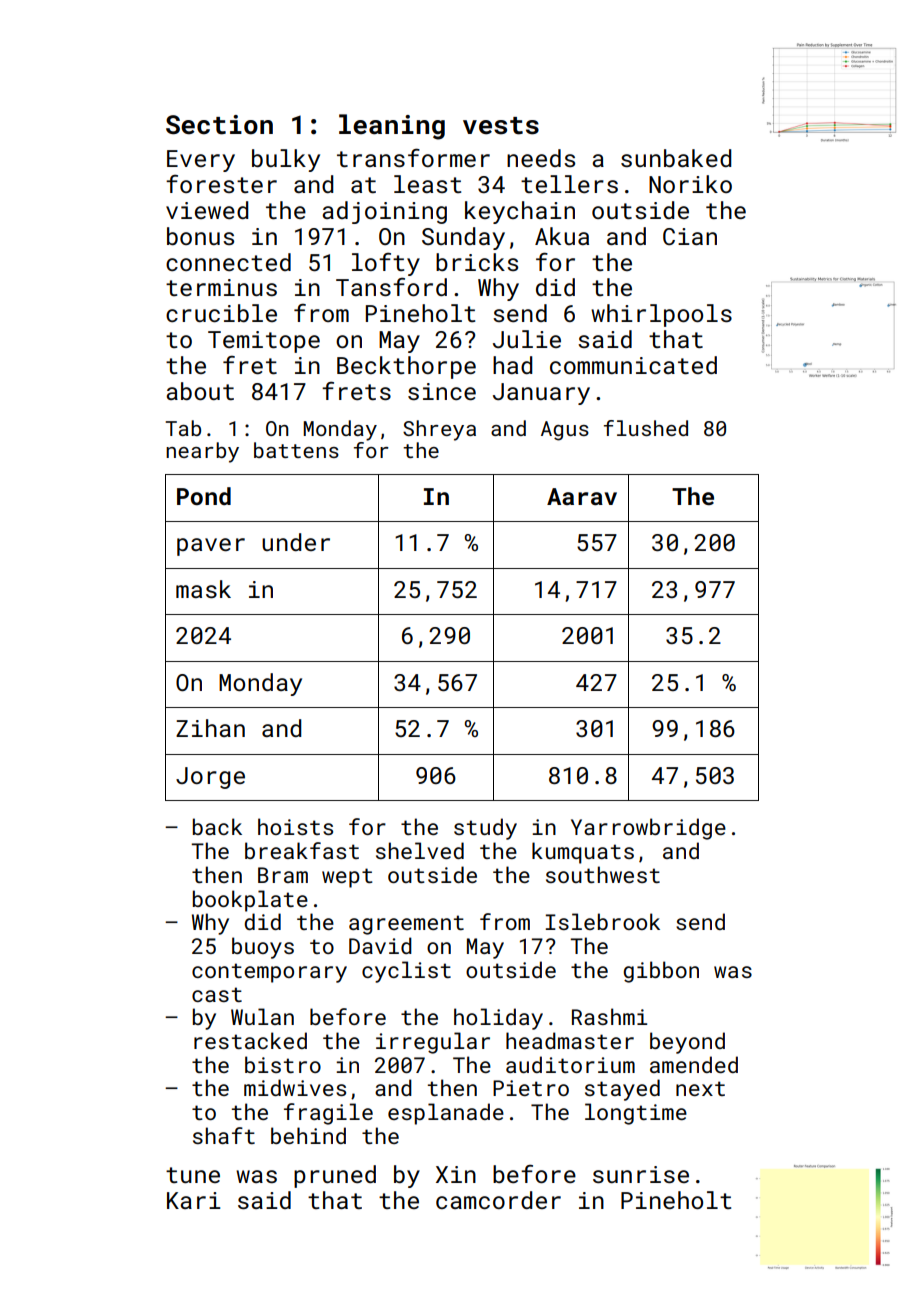  I want to click on least, so click(427, 184).
